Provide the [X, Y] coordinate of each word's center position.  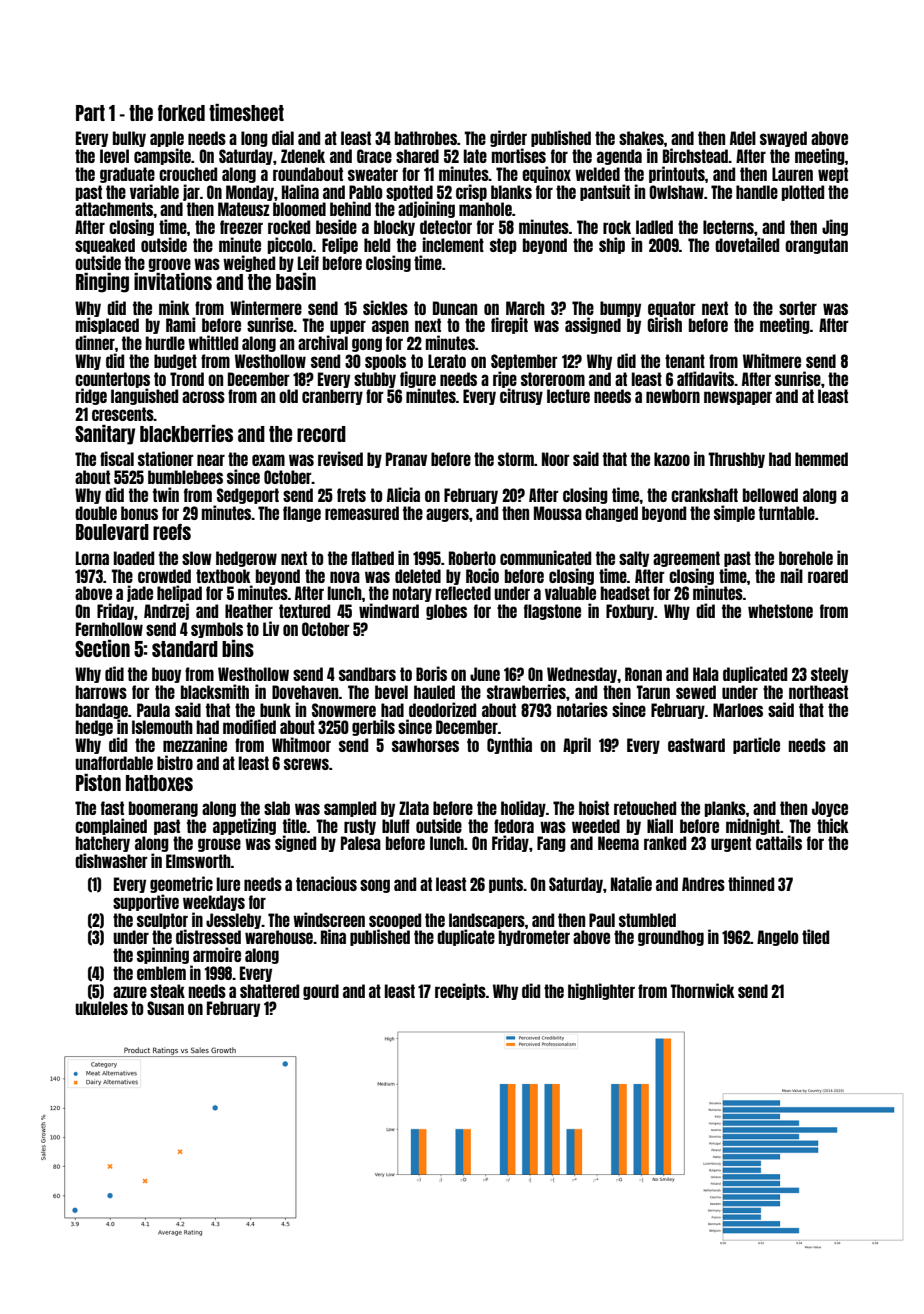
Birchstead [695, 155]
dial [283, 137]
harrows [101, 692]
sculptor [162, 921]
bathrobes [426, 138]
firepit [509, 325]
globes [446, 612]
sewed [696, 692]
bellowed [770, 495]
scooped [395, 921]
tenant [685, 361]
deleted [418, 576]
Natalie [631, 883]
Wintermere [266, 307]
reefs [172, 532]
